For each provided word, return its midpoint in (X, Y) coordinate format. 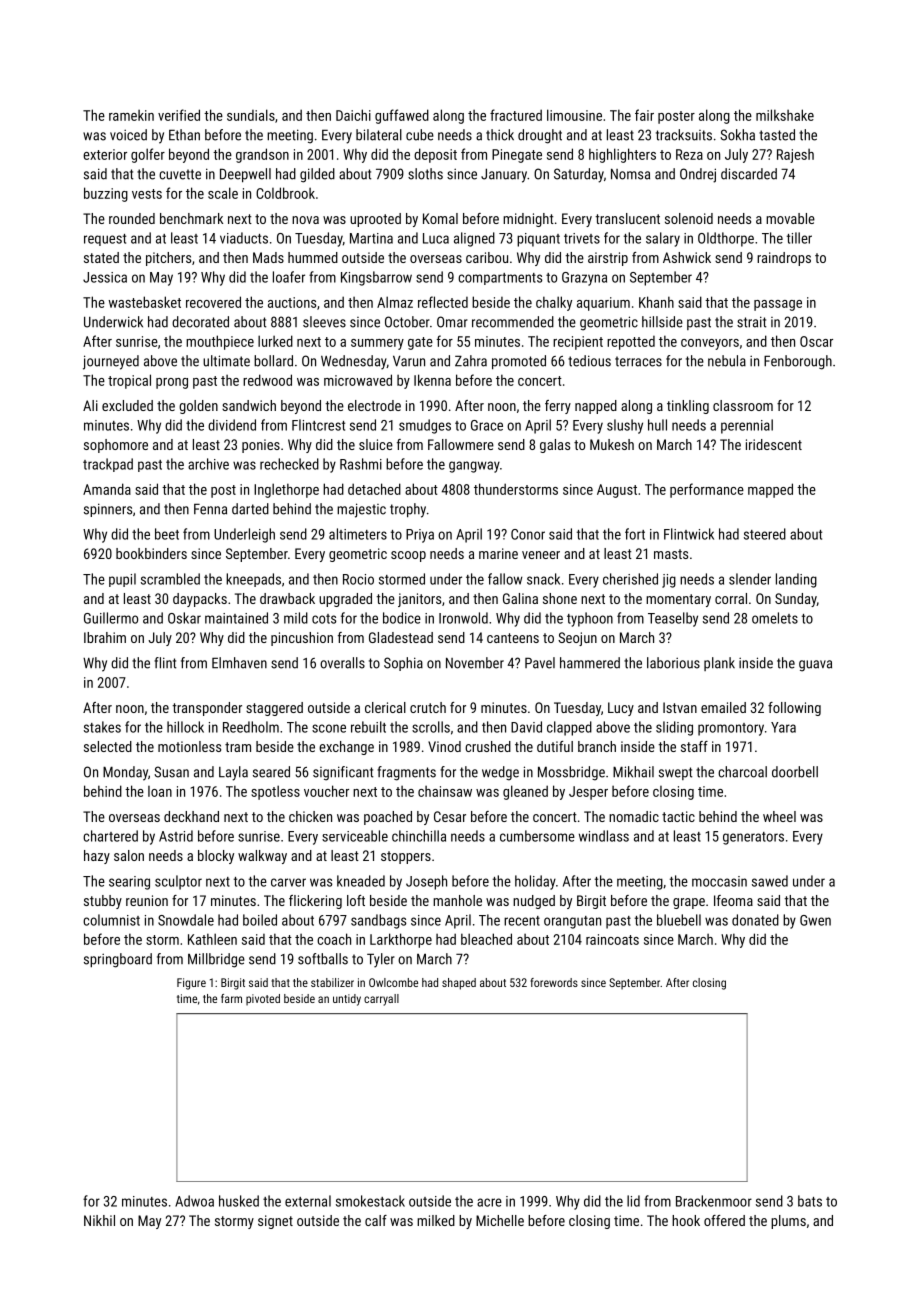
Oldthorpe (726, 239)
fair (644, 115)
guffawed (402, 116)
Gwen (815, 920)
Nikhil (99, 1220)
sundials (251, 115)
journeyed (111, 362)
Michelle (500, 1220)
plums (788, 1222)
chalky (554, 303)
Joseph (426, 882)
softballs (323, 959)
